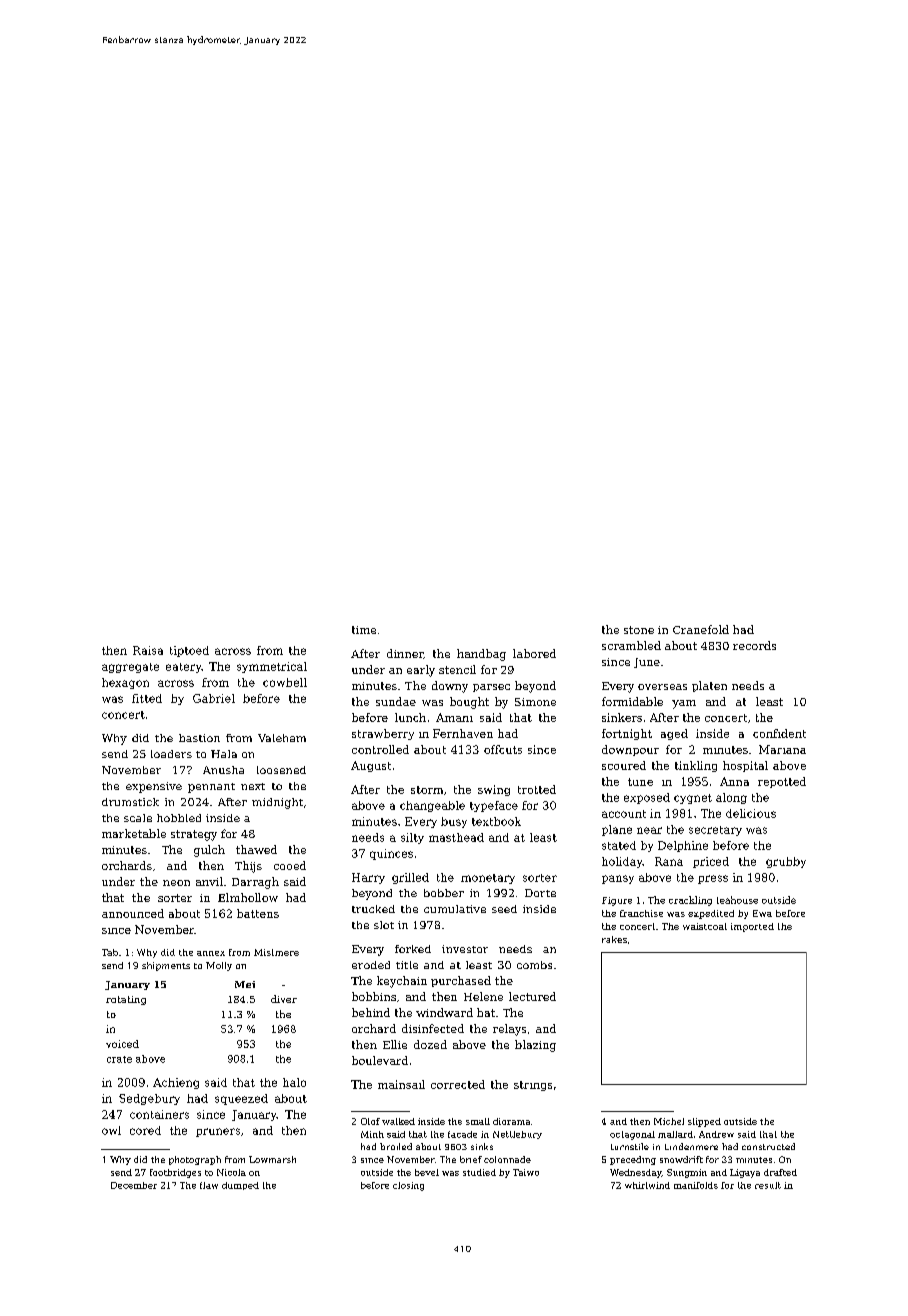  I want to click on time, so click(364, 630).
